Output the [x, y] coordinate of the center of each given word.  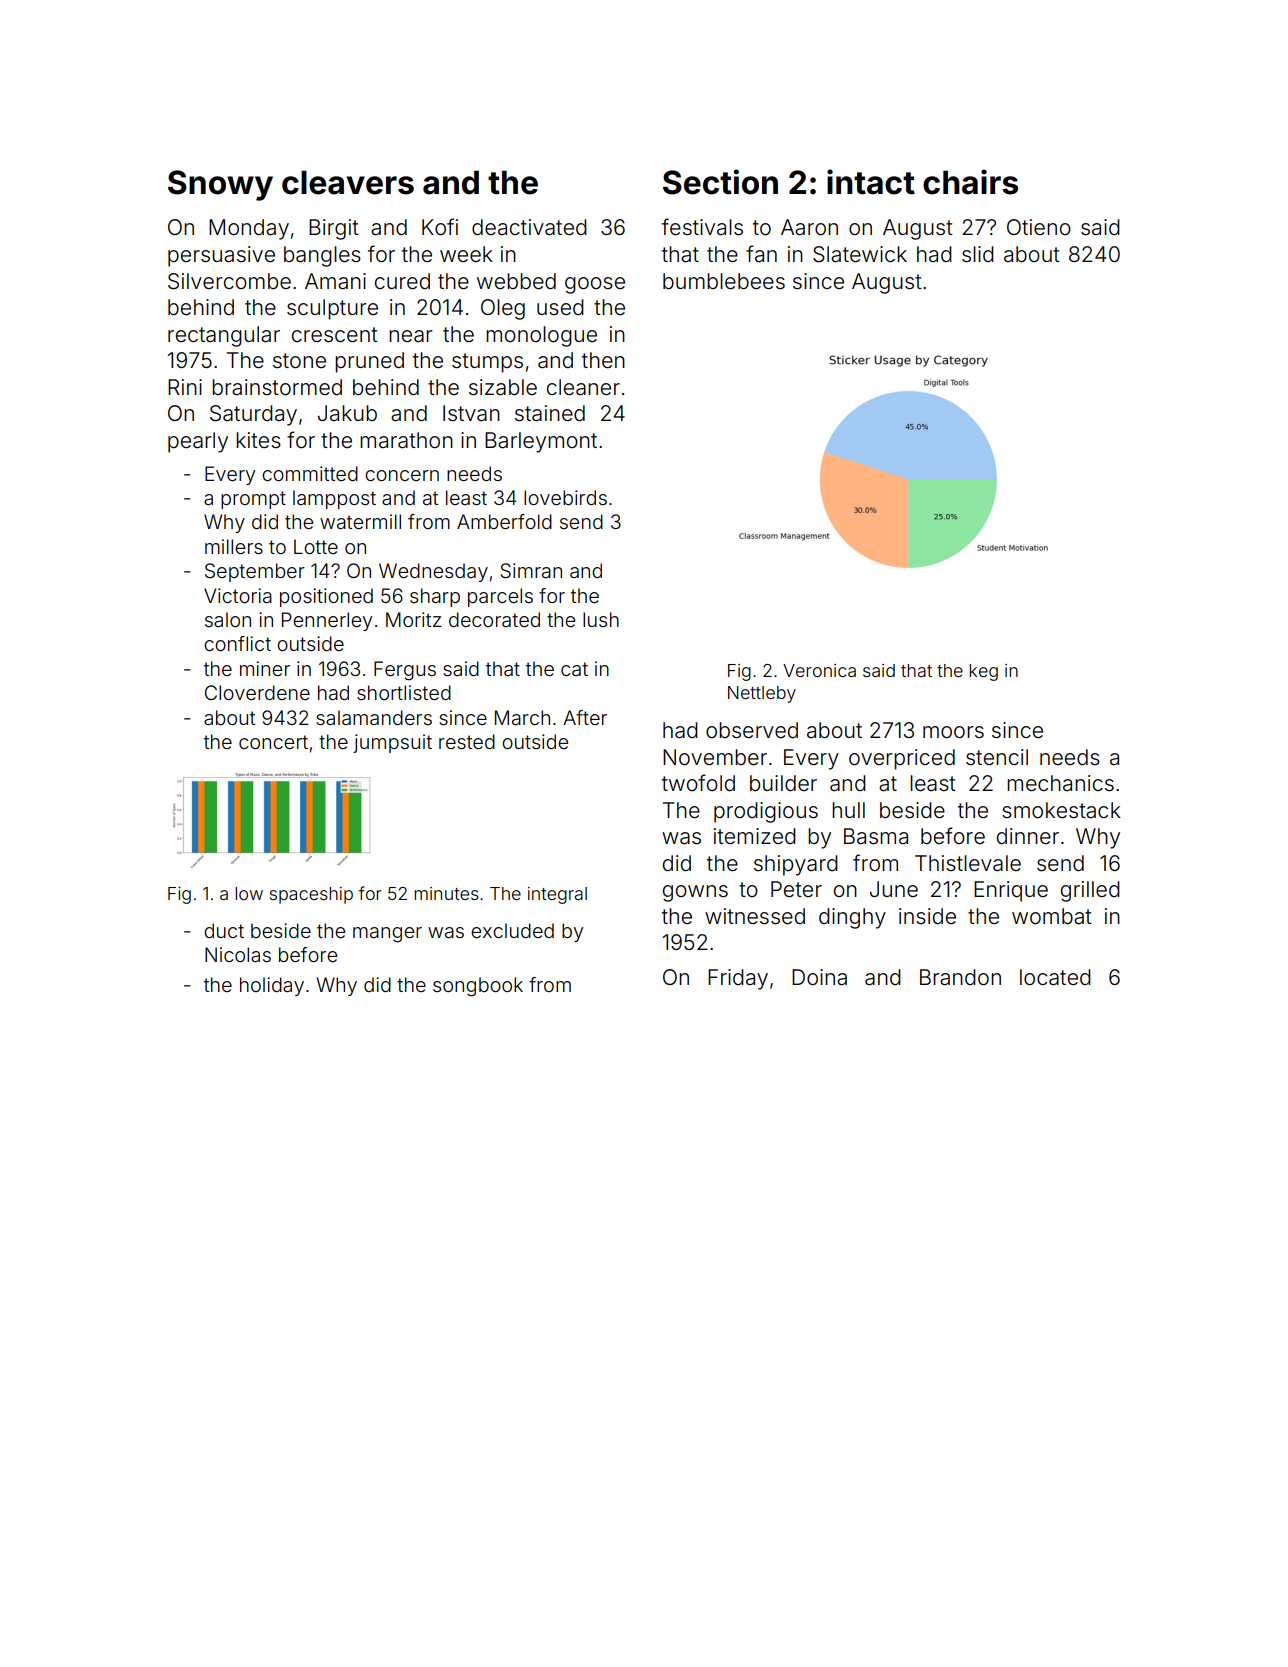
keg [983, 672]
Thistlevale [968, 863]
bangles [322, 256]
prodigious [766, 812]
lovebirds [565, 497]
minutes [446, 893]
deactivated [529, 227]
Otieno [1039, 227]
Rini [185, 387]
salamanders [374, 717]
